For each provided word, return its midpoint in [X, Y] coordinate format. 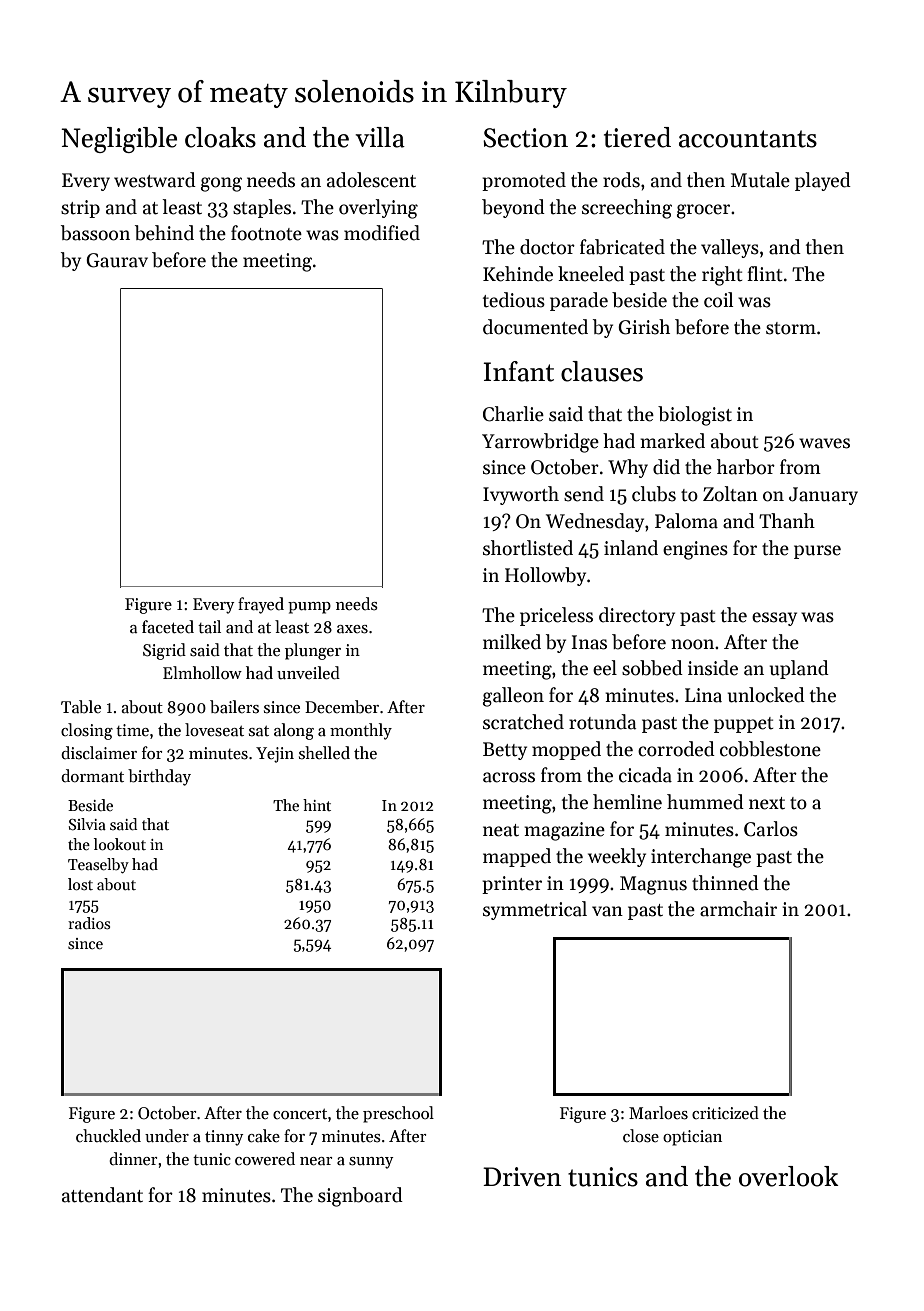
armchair [738, 909]
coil [718, 300]
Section [525, 138]
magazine [564, 831]
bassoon [95, 233]
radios [89, 923]
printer [512, 885]
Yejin [275, 755]
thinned [725, 883]
